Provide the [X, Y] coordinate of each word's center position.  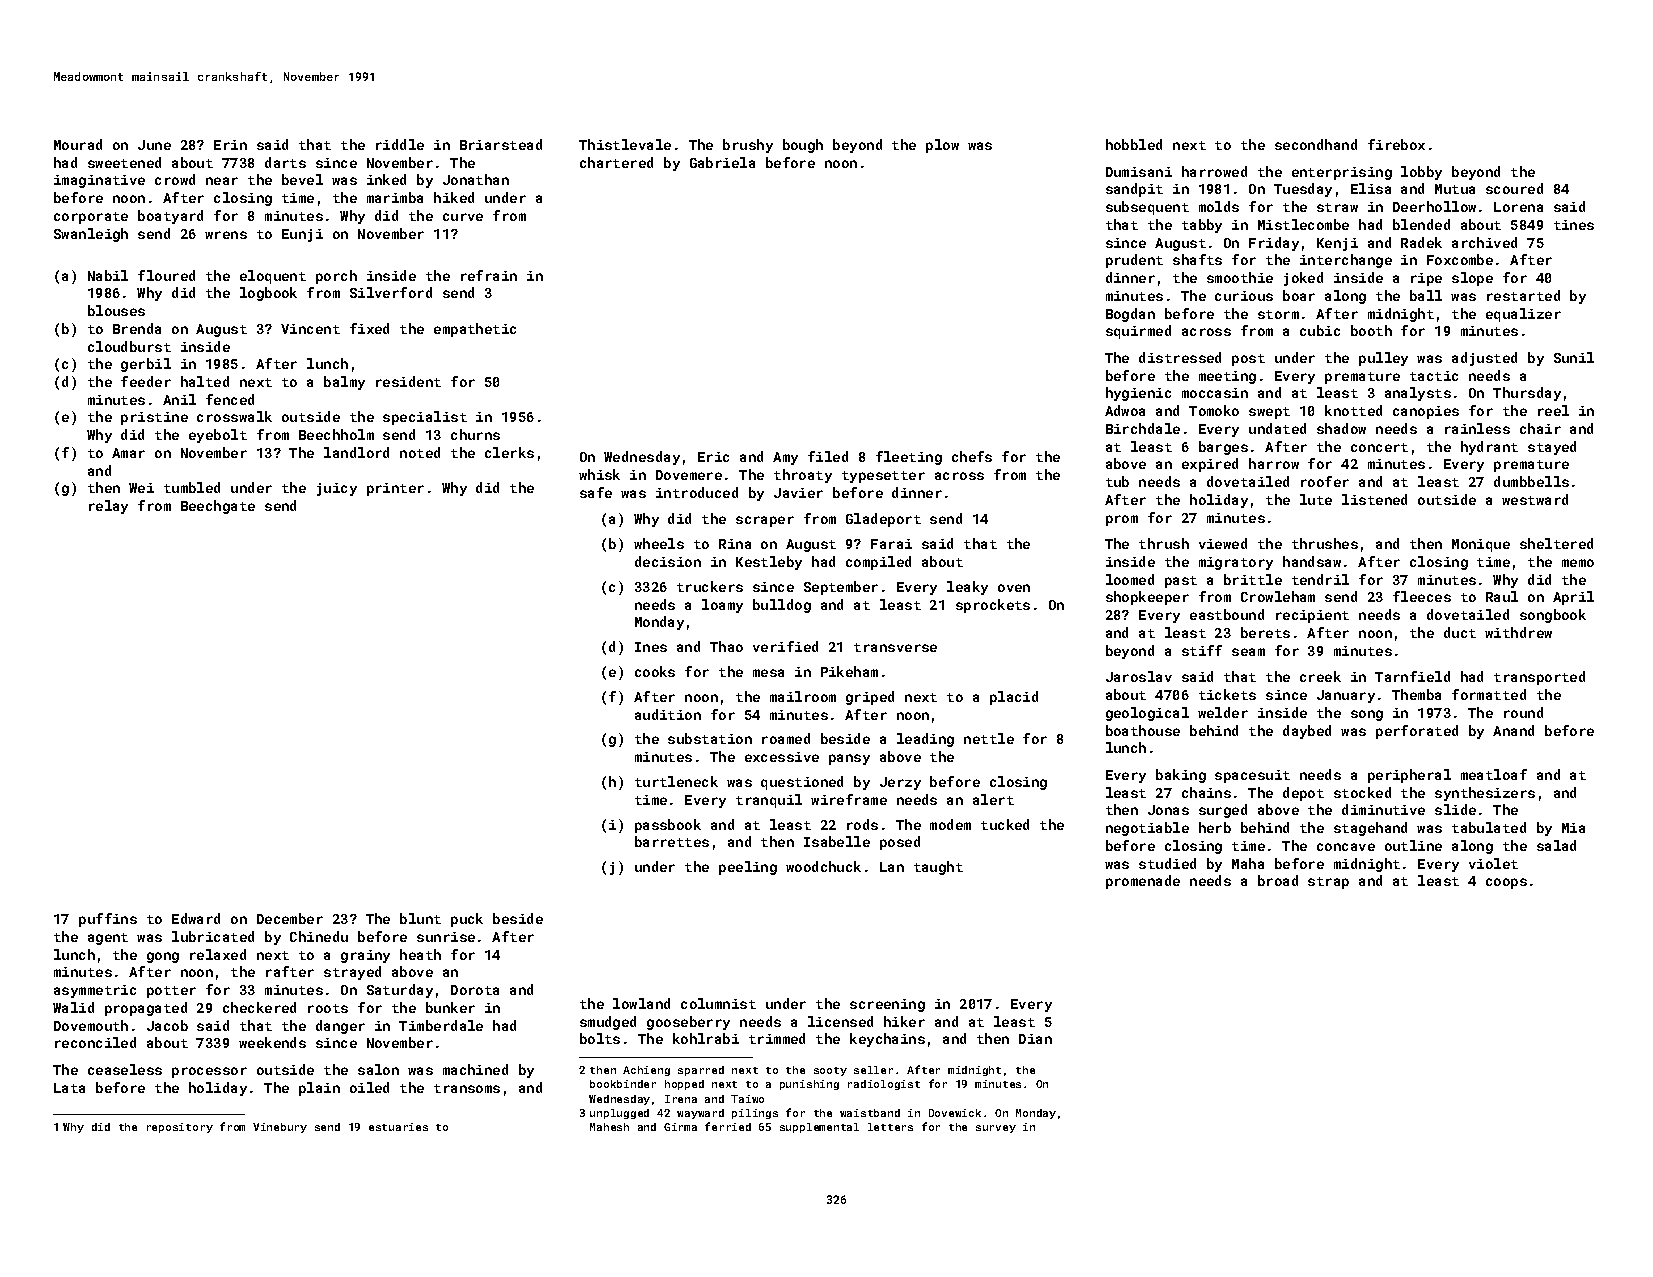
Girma [680, 1127]
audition [668, 714]
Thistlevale [625, 144]
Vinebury [280, 1128]
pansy [849, 759]
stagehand [1370, 829]
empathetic [475, 330]
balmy [344, 383]
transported [1539, 678]
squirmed [1138, 332]
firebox [1396, 144]
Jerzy [900, 783]
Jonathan [476, 179]
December [290, 918]
